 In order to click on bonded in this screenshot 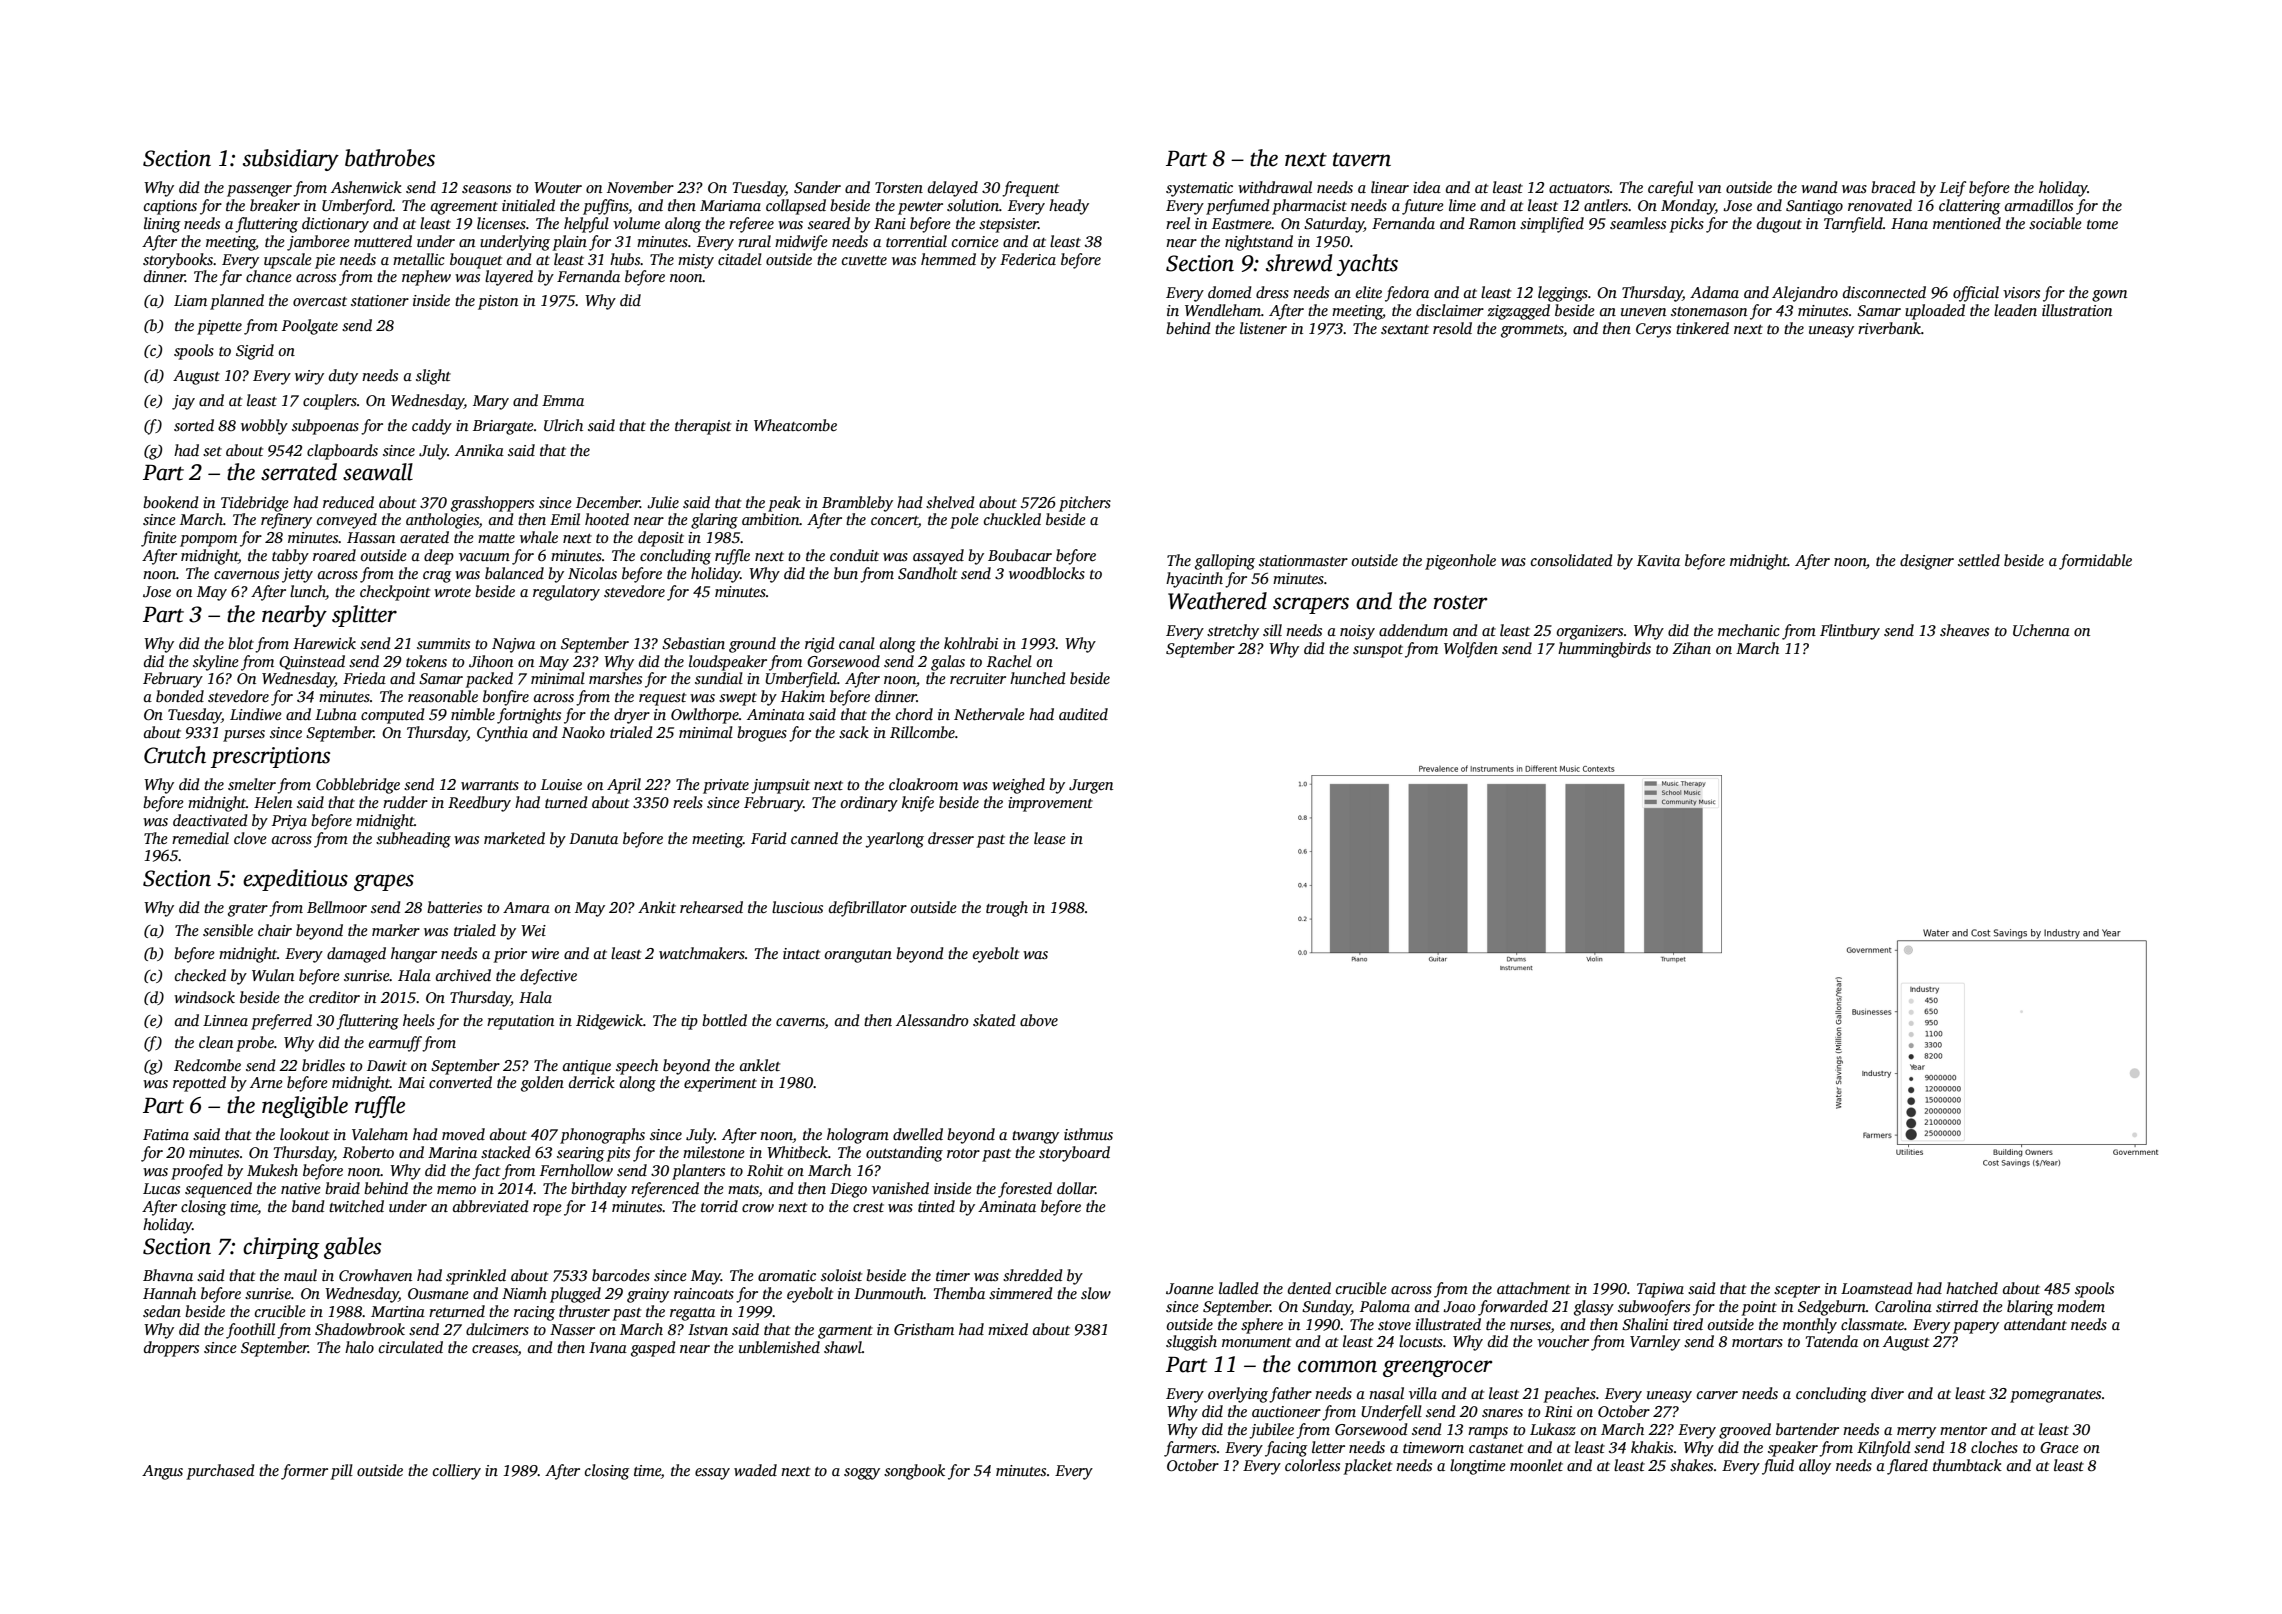, I will do `click(180, 696)`.
